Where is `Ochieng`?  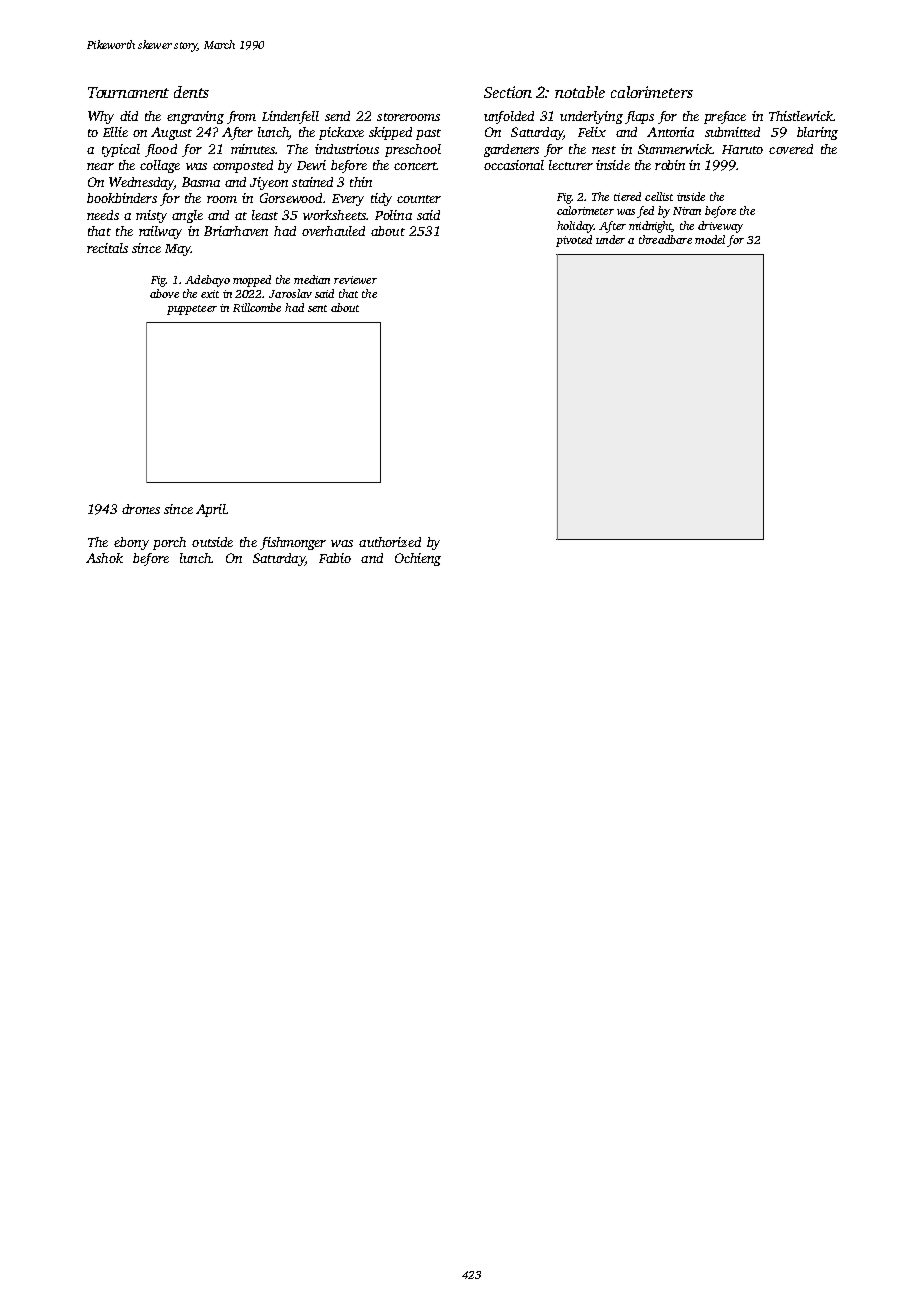 Ochieng is located at coordinates (418, 559).
